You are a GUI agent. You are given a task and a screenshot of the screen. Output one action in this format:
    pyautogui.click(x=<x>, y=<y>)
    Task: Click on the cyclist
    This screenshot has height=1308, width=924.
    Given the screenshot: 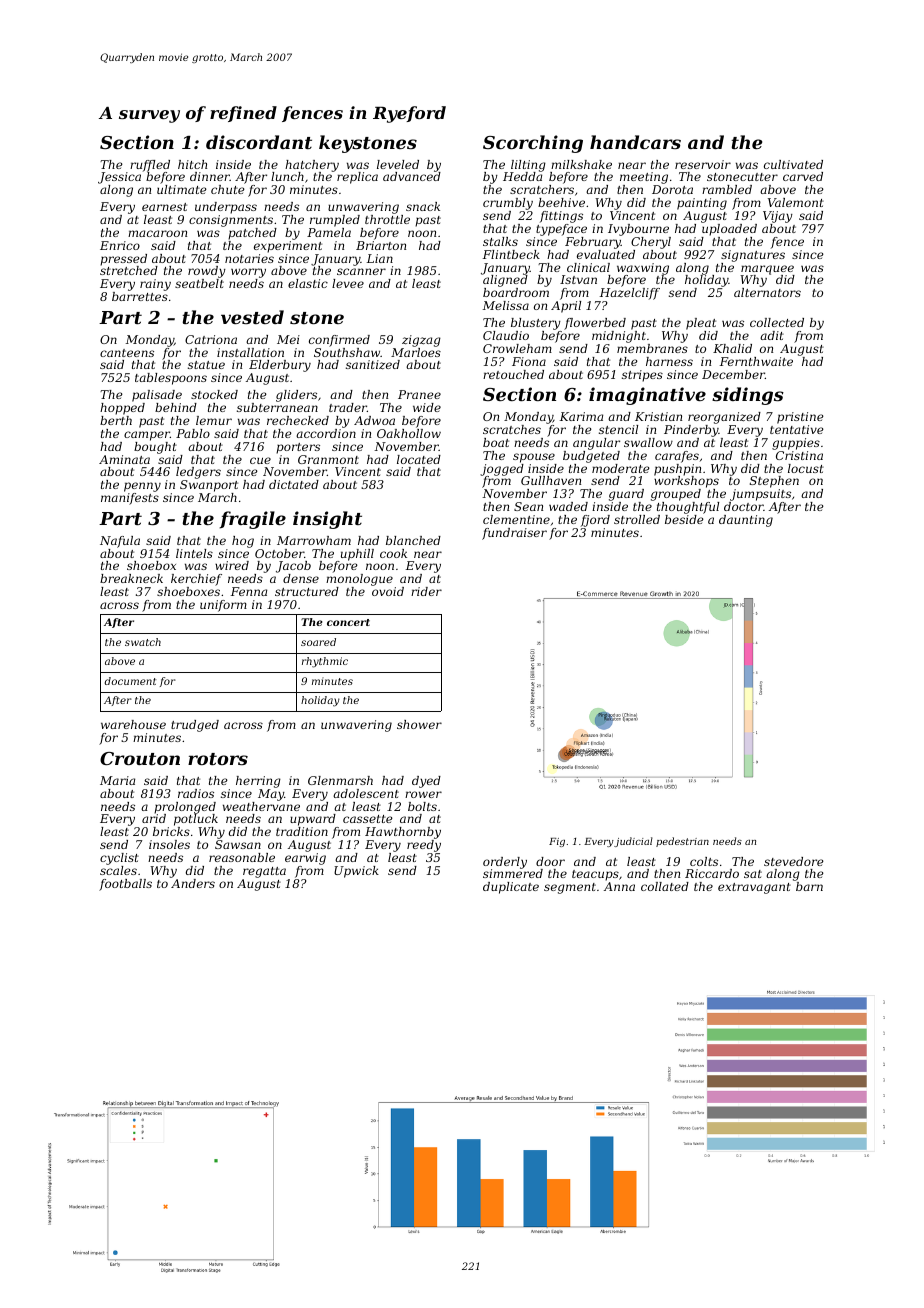 What is the action you would take?
    pyautogui.click(x=119, y=859)
